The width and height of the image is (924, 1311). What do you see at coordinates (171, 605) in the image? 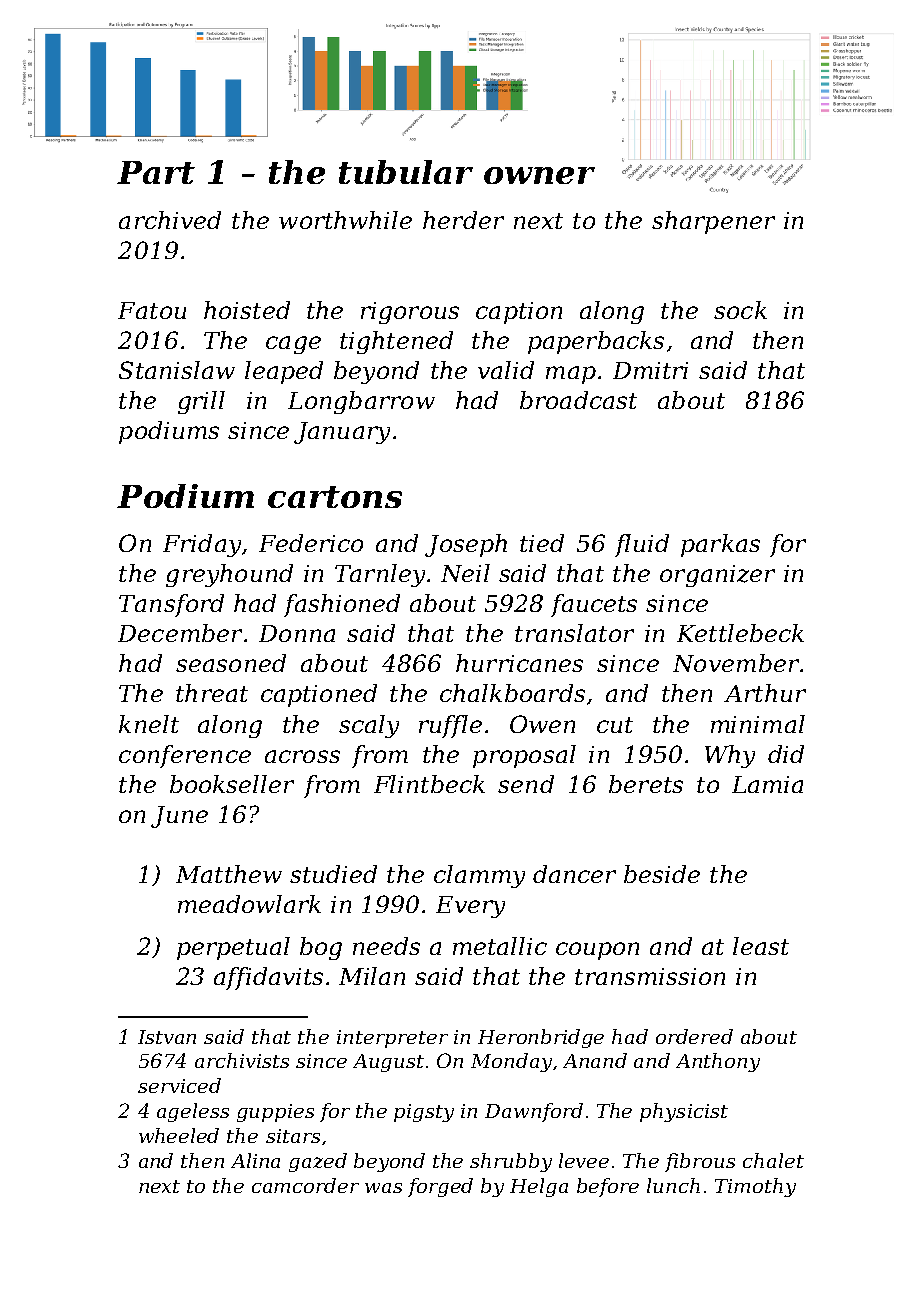
I see `Tansford` at bounding box center [171, 605].
